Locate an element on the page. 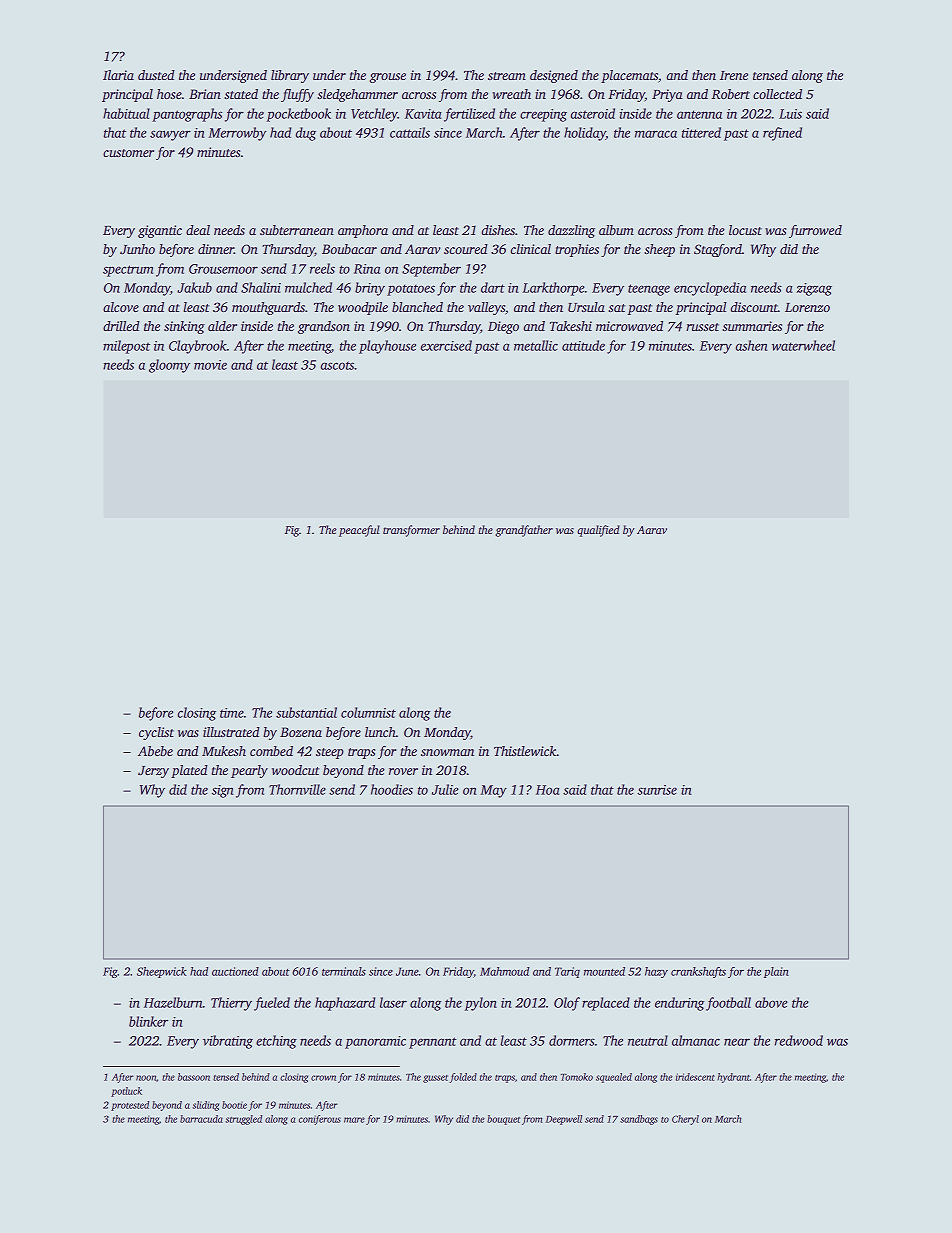  snowman is located at coordinates (447, 752).
